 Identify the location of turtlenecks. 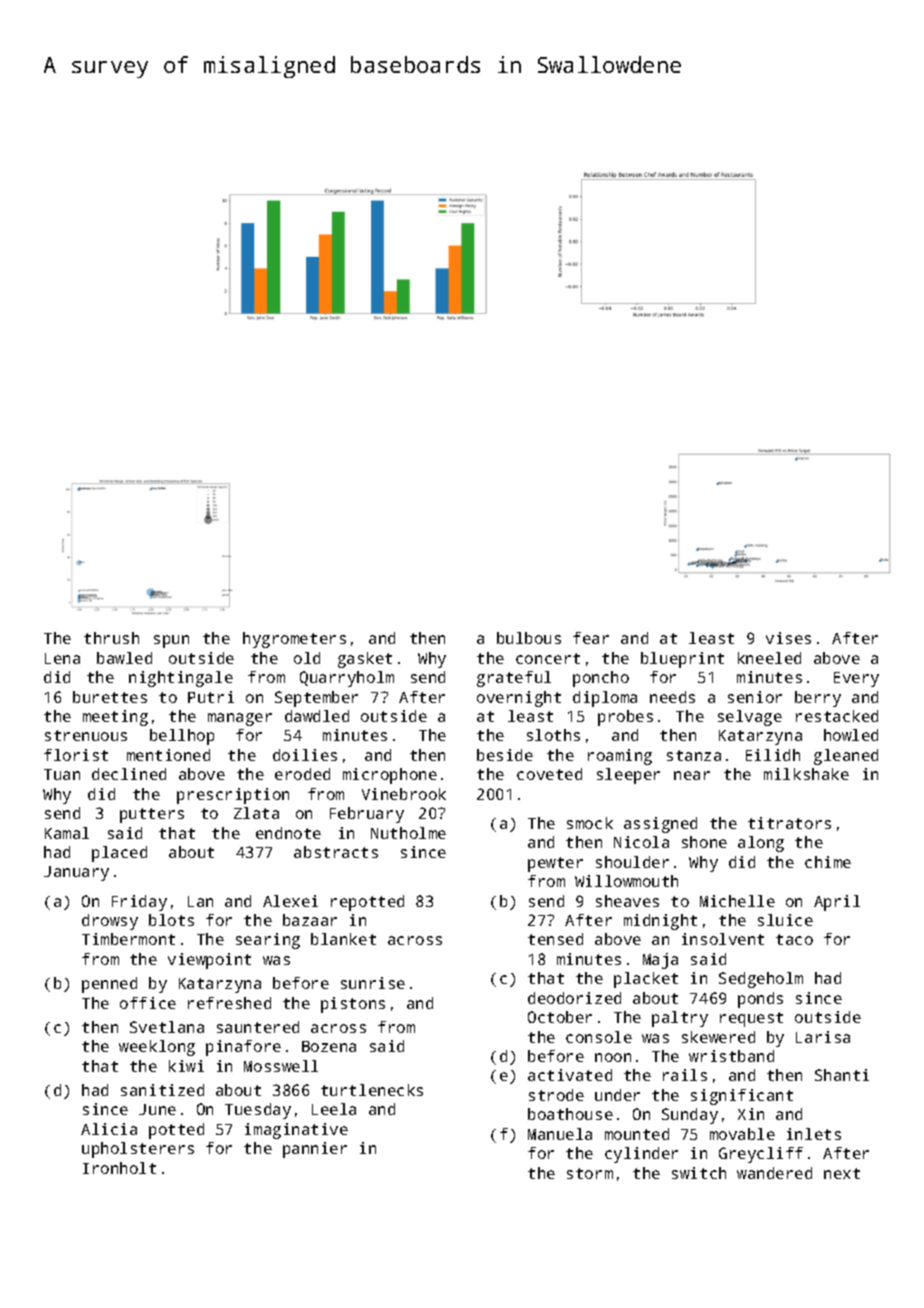
(372, 1090).
